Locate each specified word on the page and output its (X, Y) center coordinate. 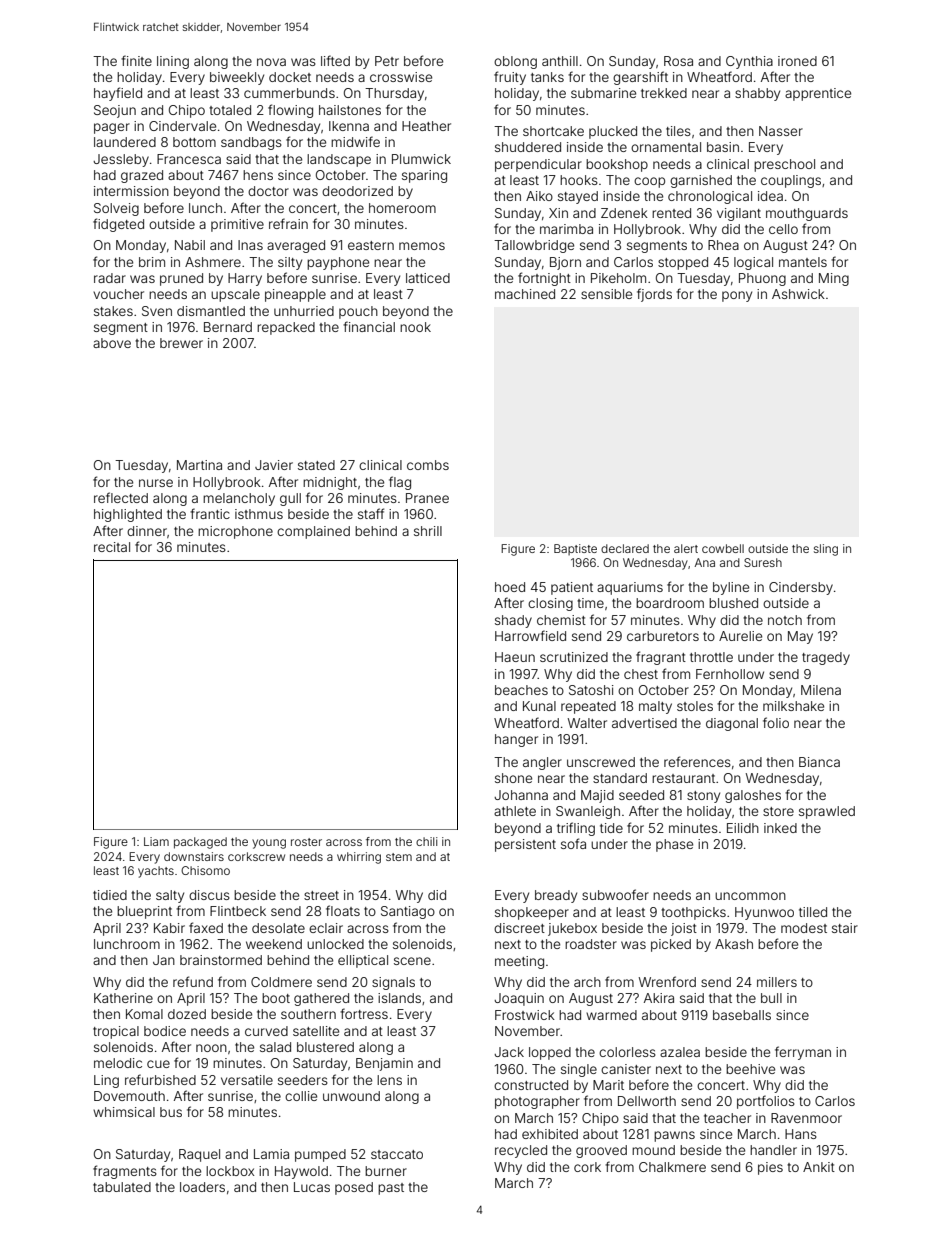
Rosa (678, 61)
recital (112, 547)
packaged (200, 843)
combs (428, 465)
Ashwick (798, 294)
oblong (515, 62)
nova (271, 62)
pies (770, 1168)
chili (427, 841)
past (391, 1189)
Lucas (312, 1187)
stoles (695, 706)
